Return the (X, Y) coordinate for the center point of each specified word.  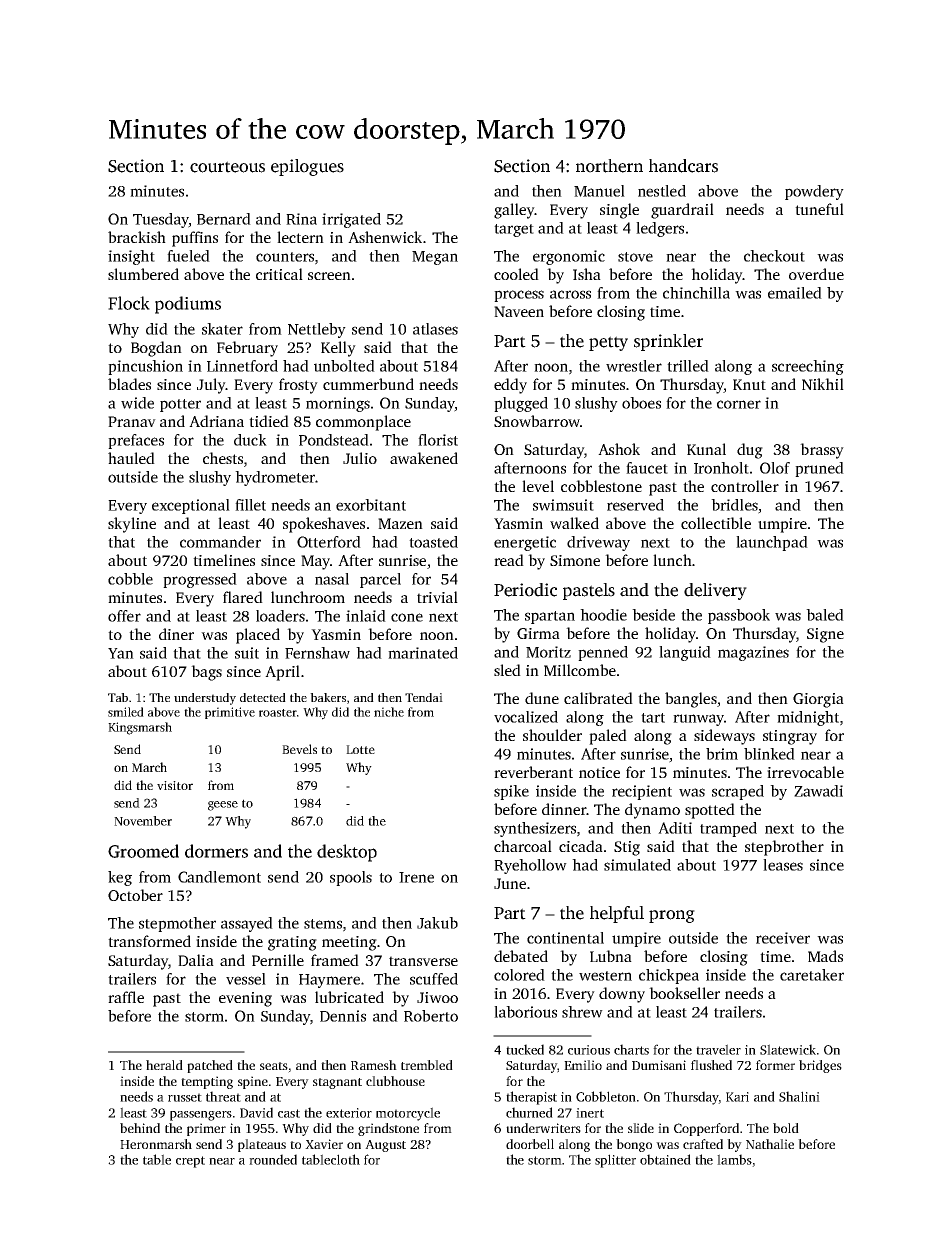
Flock (129, 303)
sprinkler (668, 342)
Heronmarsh (156, 1144)
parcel (380, 580)
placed (258, 636)
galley (514, 211)
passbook (739, 616)
